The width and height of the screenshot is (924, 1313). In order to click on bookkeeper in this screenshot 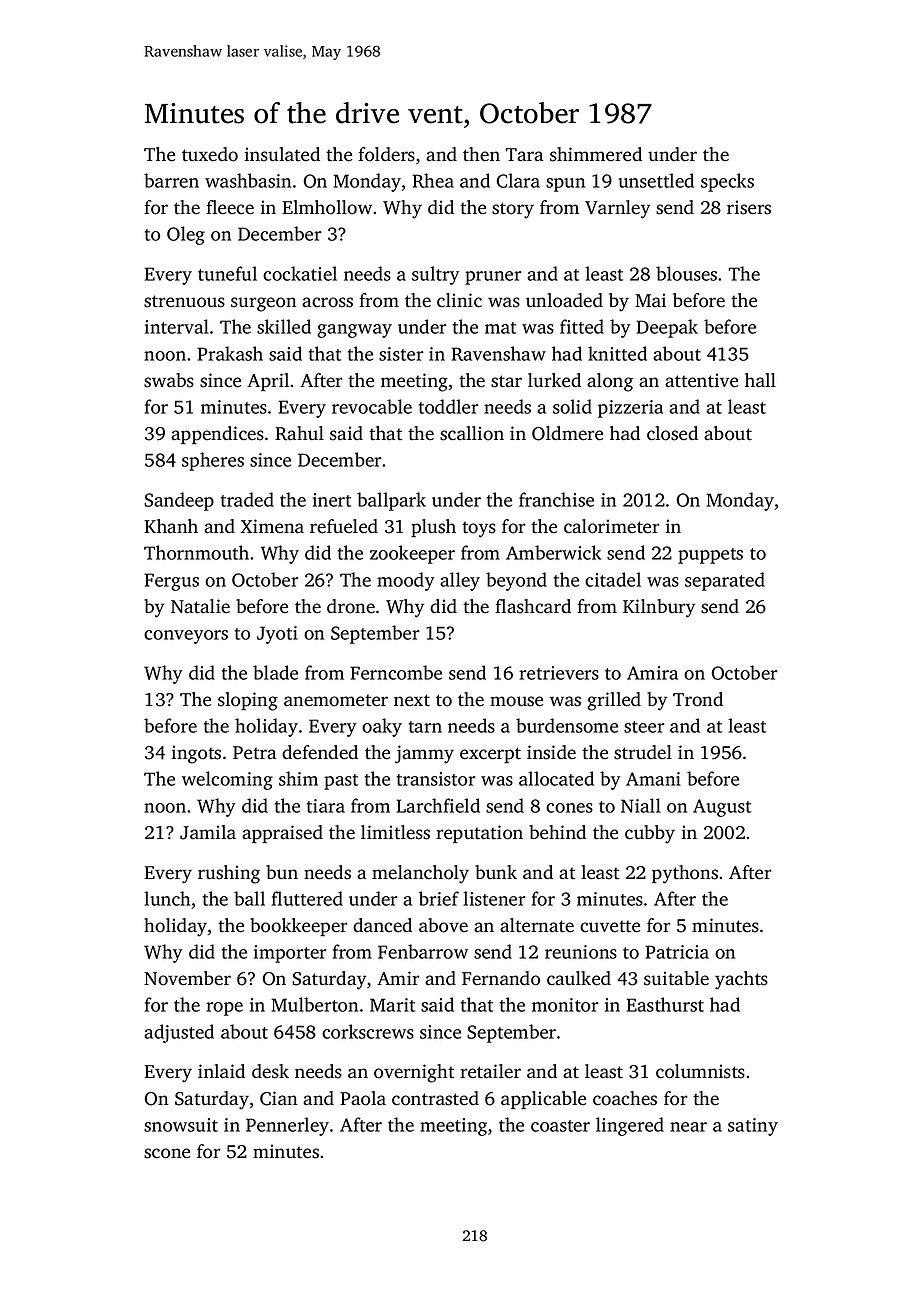, I will do `click(299, 927)`.
